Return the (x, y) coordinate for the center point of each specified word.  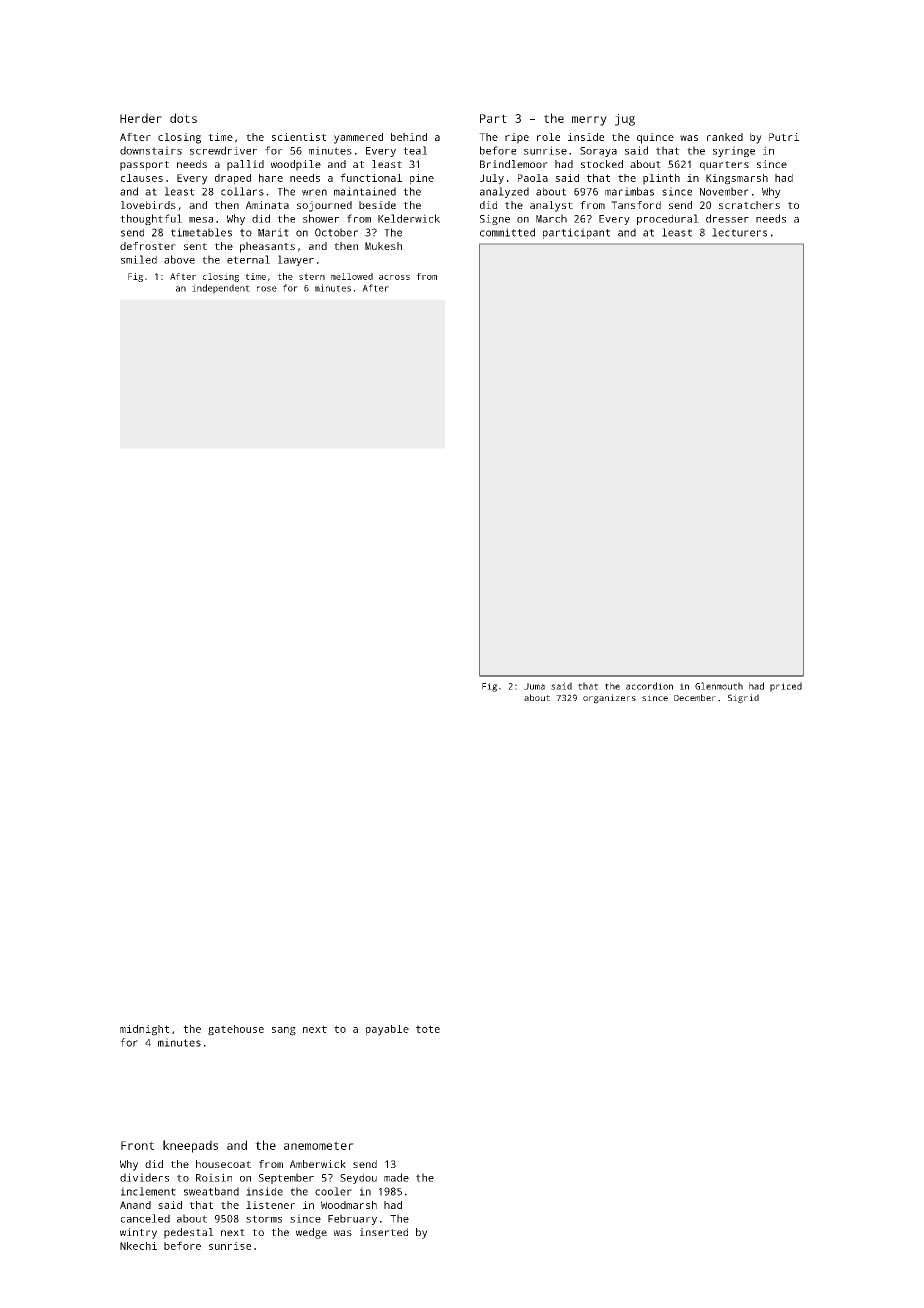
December (695, 697)
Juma (534, 686)
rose (267, 289)
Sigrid (743, 699)
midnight (144, 1030)
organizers (609, 699)
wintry (138, 1233)
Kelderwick (409, 218)
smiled (139, 259)
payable (387, 1030)
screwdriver (223, 150)
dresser (727, 218)
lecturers (739, 232)
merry (589, 121)
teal (415, 150)
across (394, 277)
